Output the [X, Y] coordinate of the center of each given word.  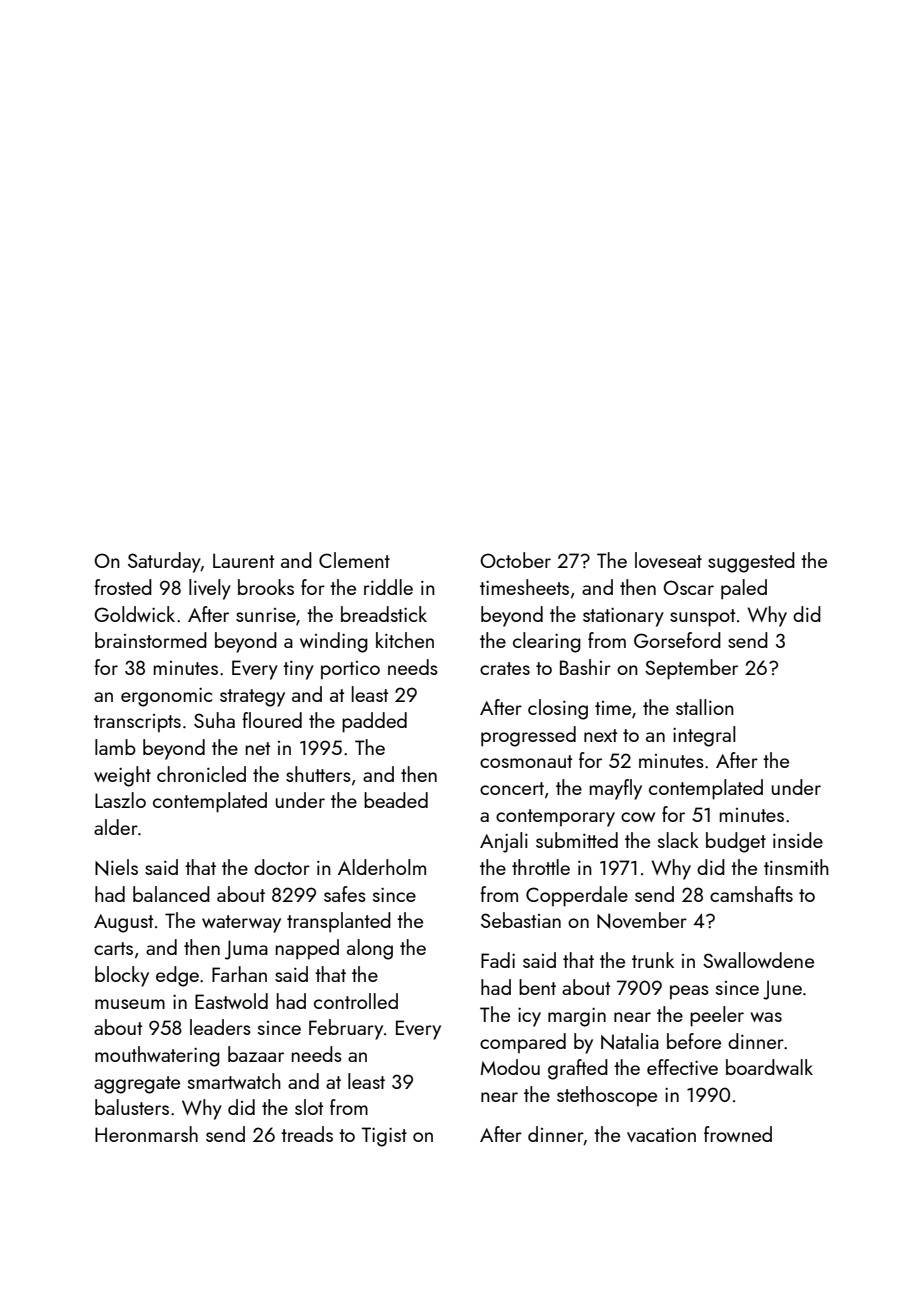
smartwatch [234, 1081]
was [766, 1017]
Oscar [688, 587]
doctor [282, 867]
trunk [653, 960]
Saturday [164, 562]
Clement [354, 560]
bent [537, 987]
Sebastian [521, 920]
